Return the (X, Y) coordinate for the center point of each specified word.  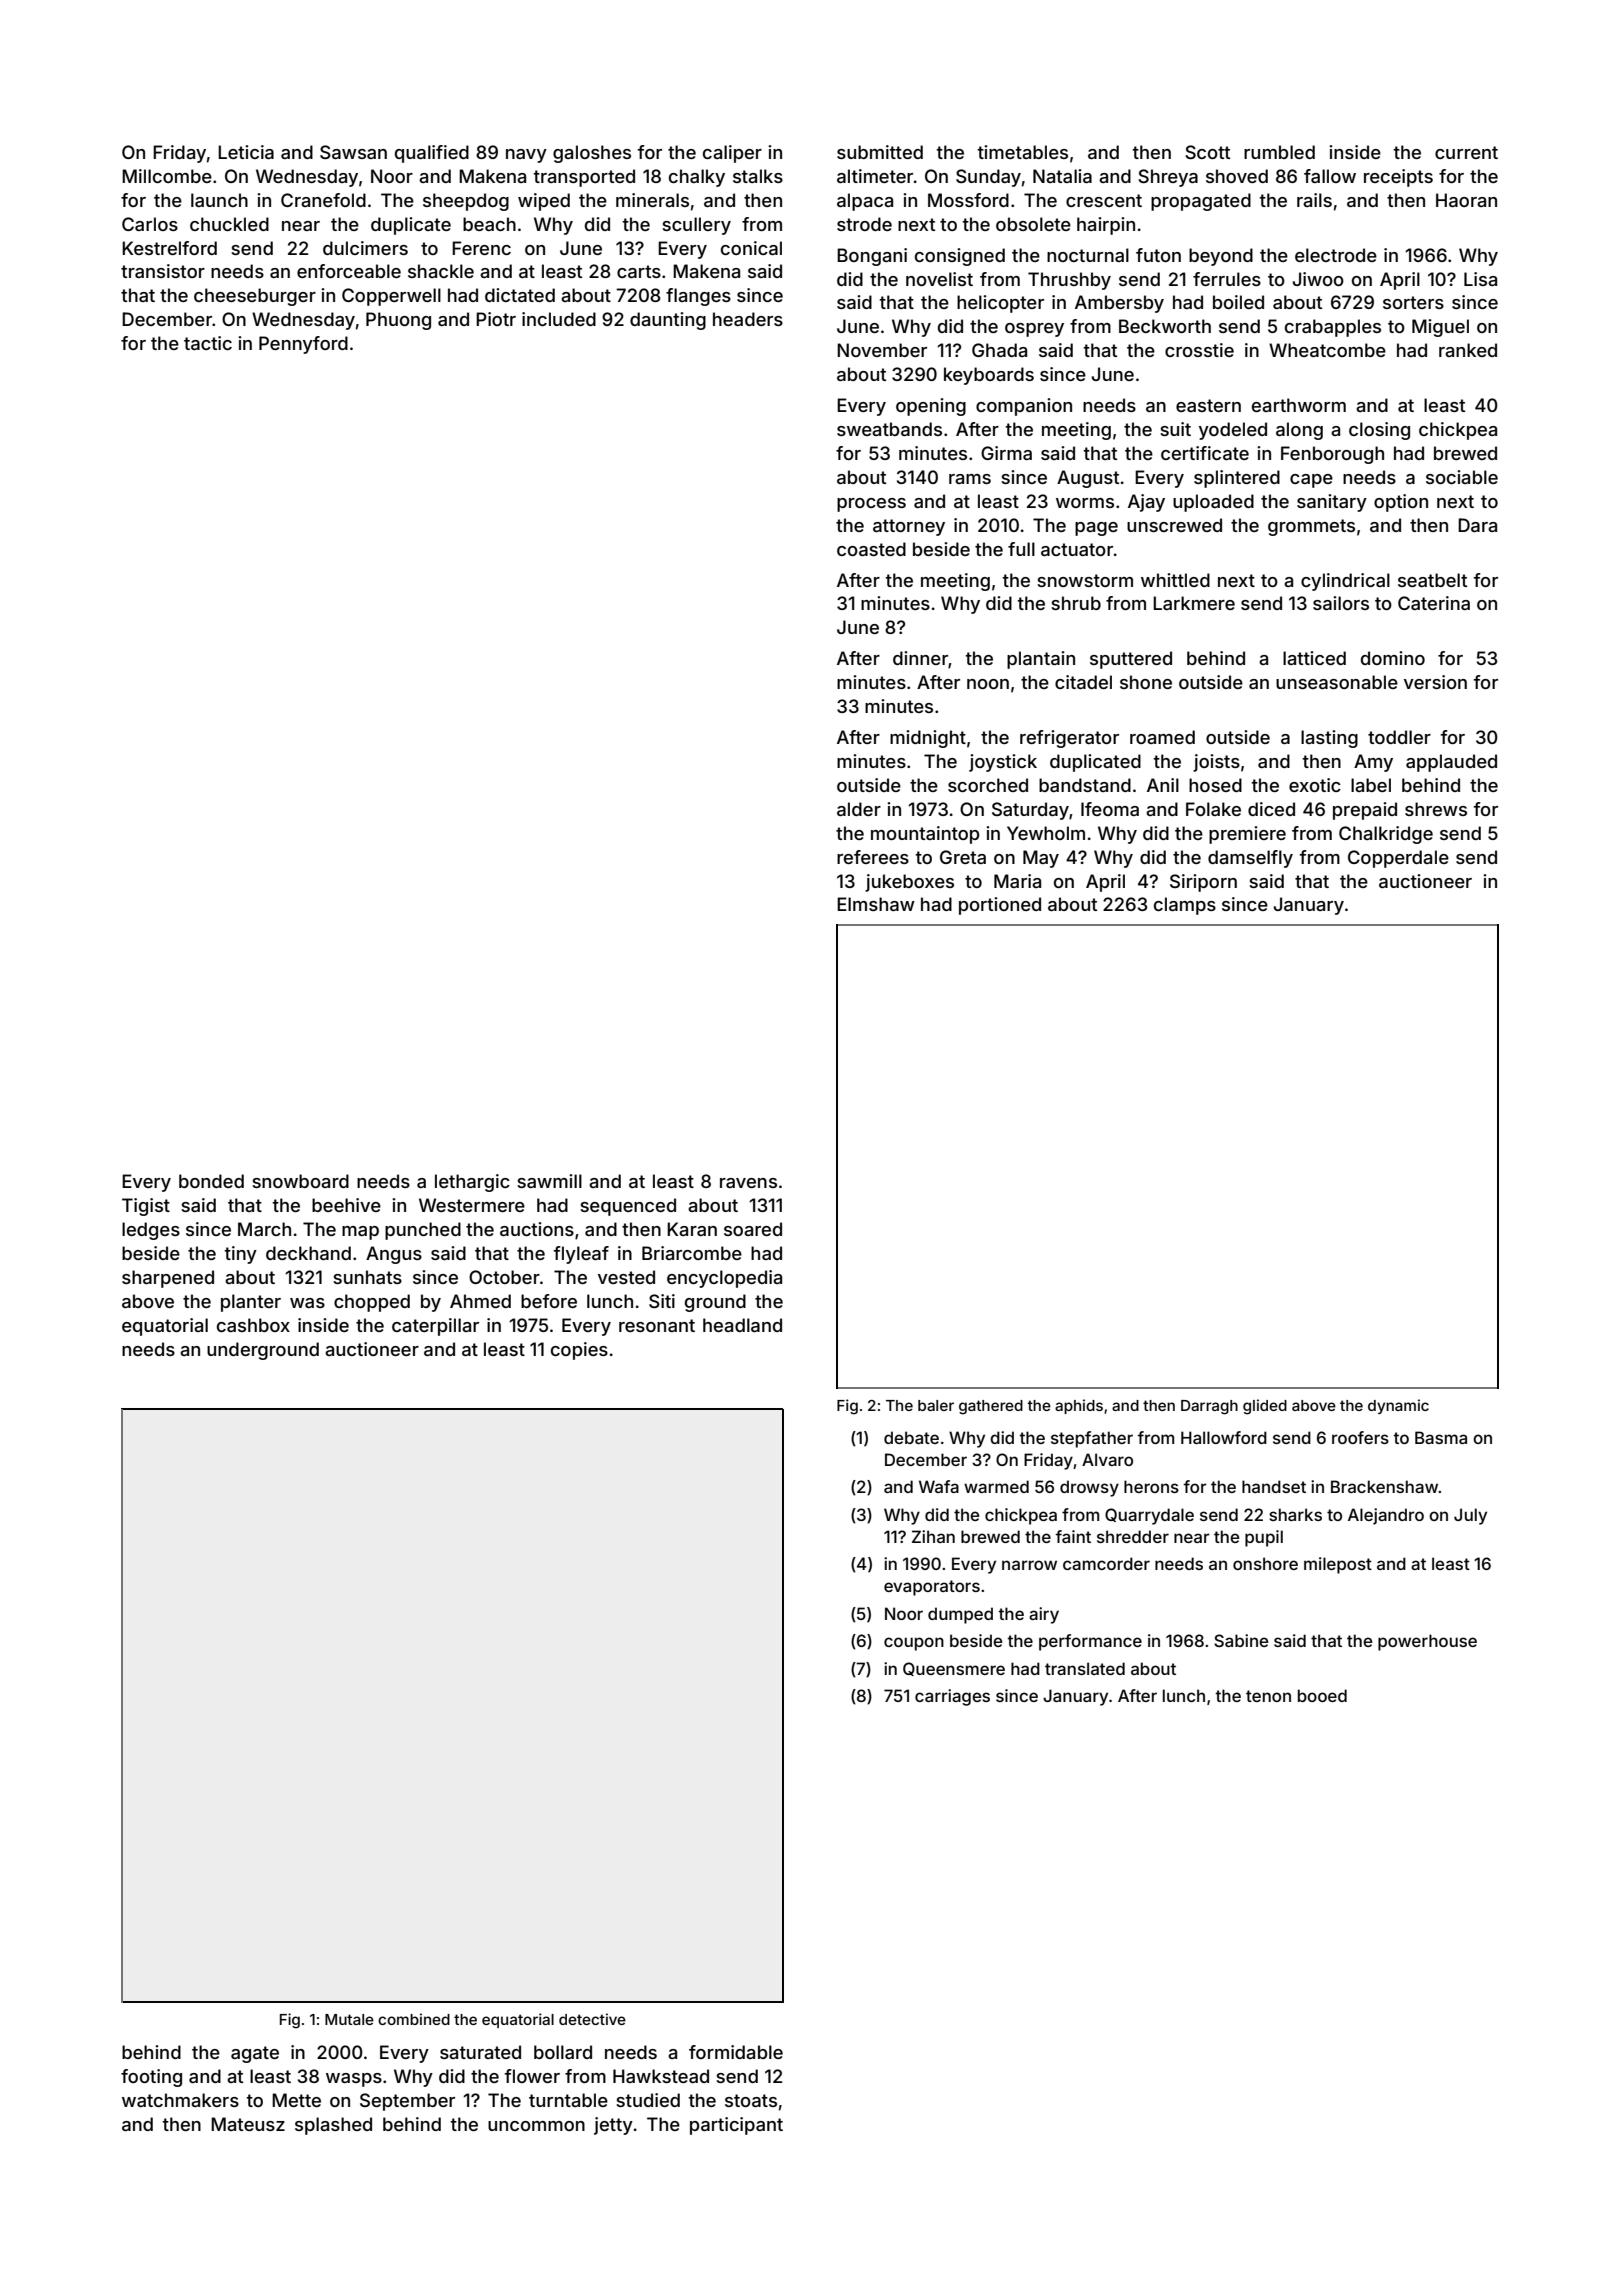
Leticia (246, 152)
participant (736, 2126)
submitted (880, 152)
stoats (751, 2100)
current (1466, 152)
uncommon (536, 2126)
